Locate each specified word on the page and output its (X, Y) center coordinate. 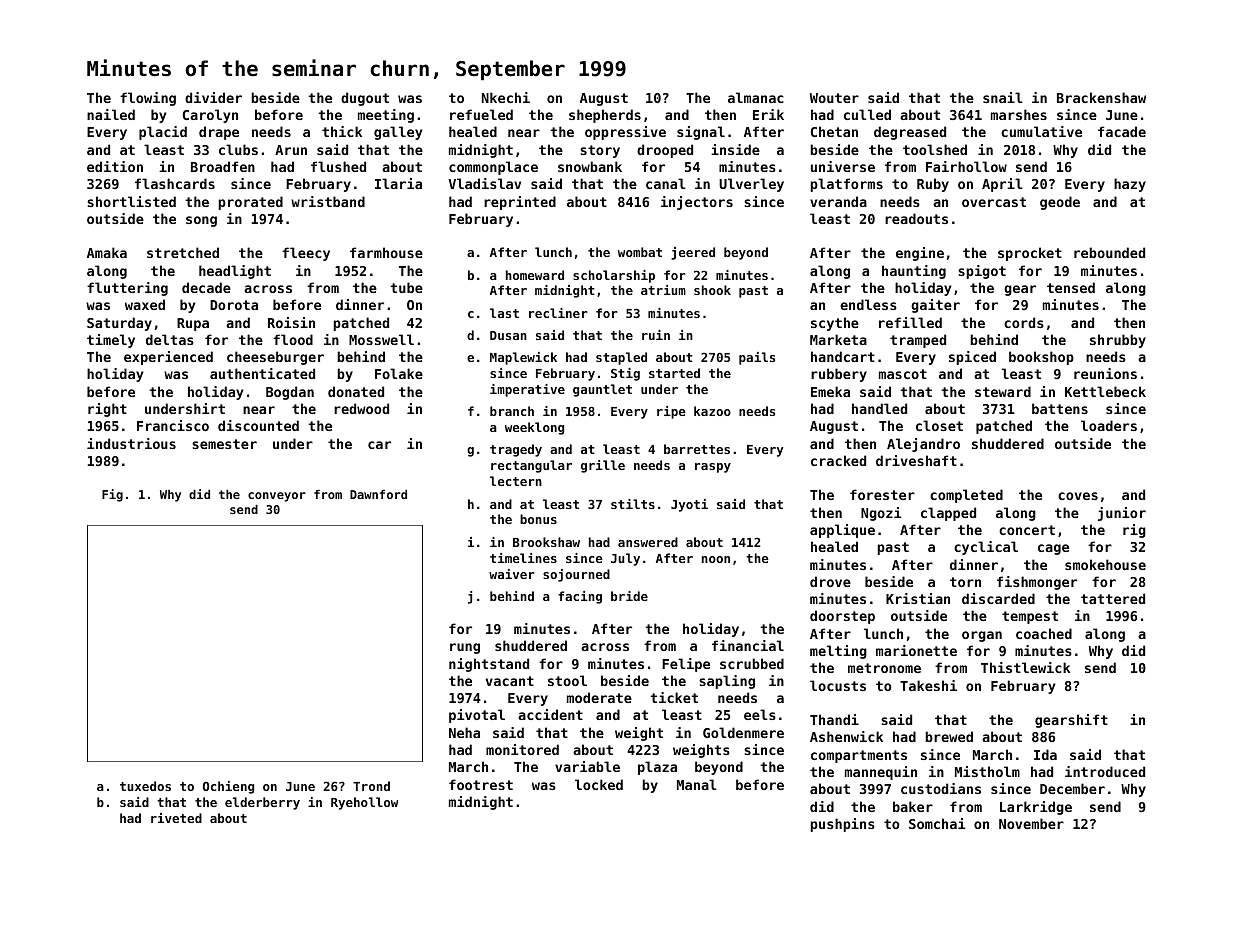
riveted (176, 818)
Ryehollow (364, 803)
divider (213, 97)
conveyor (277, 497)
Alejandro (923, 445)
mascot (903, 374)
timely (111, 341)
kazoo (712, 411)
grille (603, 466)
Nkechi (506, 97)
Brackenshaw (1101, 97)
